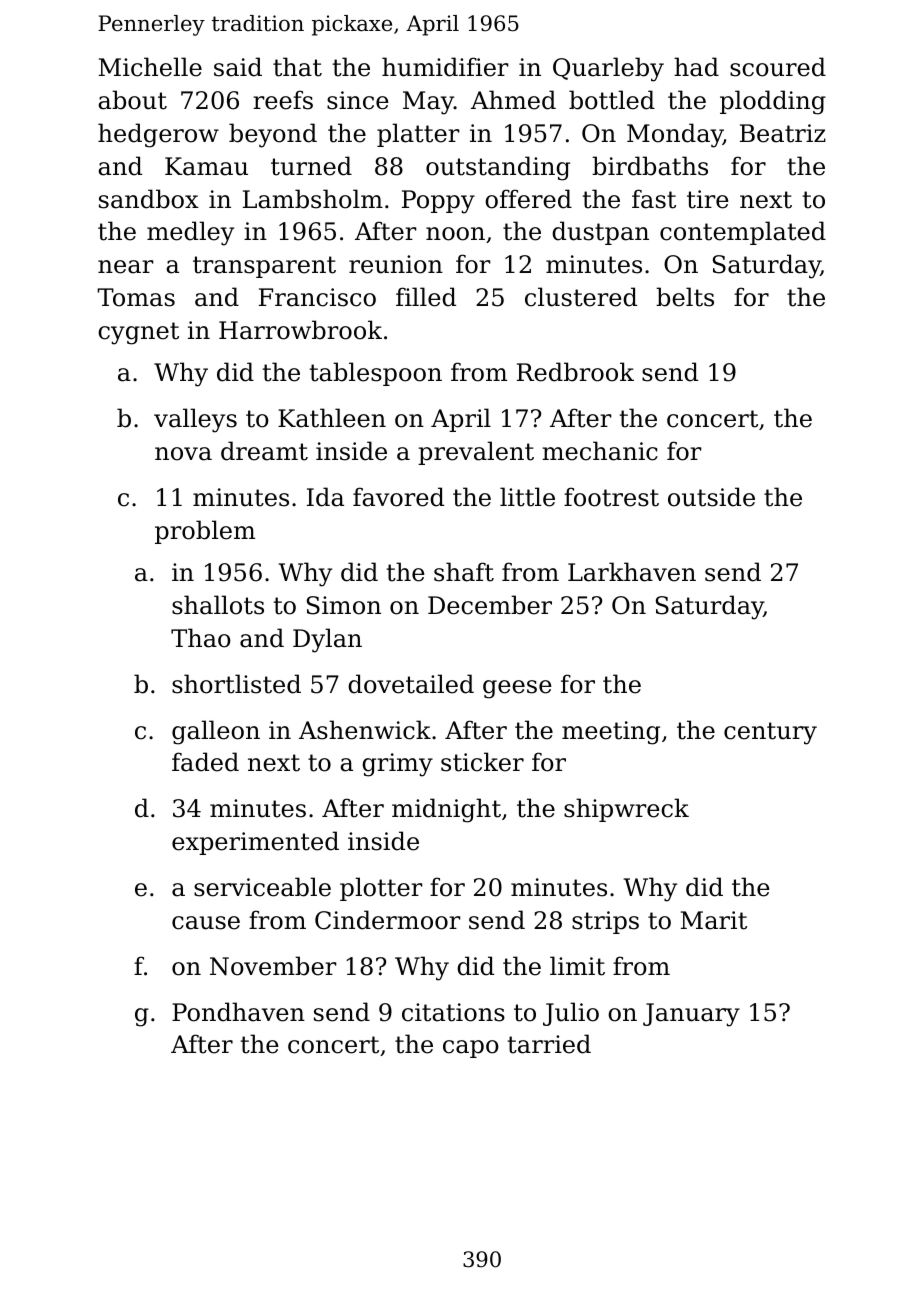 The width and height of the image is (924, 1314). I want to click on outstanding, so click(498, 168).
